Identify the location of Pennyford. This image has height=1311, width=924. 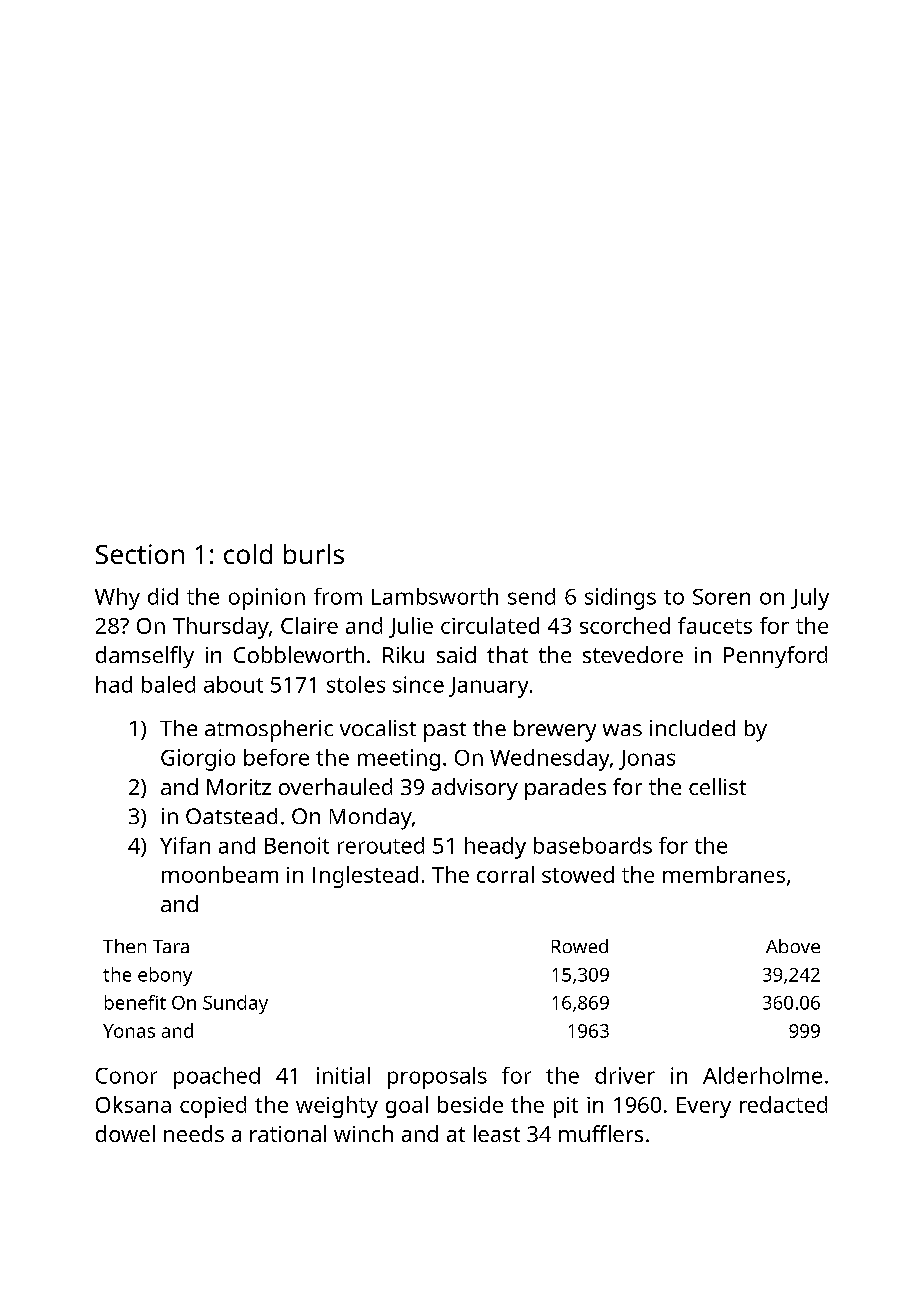
(775, 657).
